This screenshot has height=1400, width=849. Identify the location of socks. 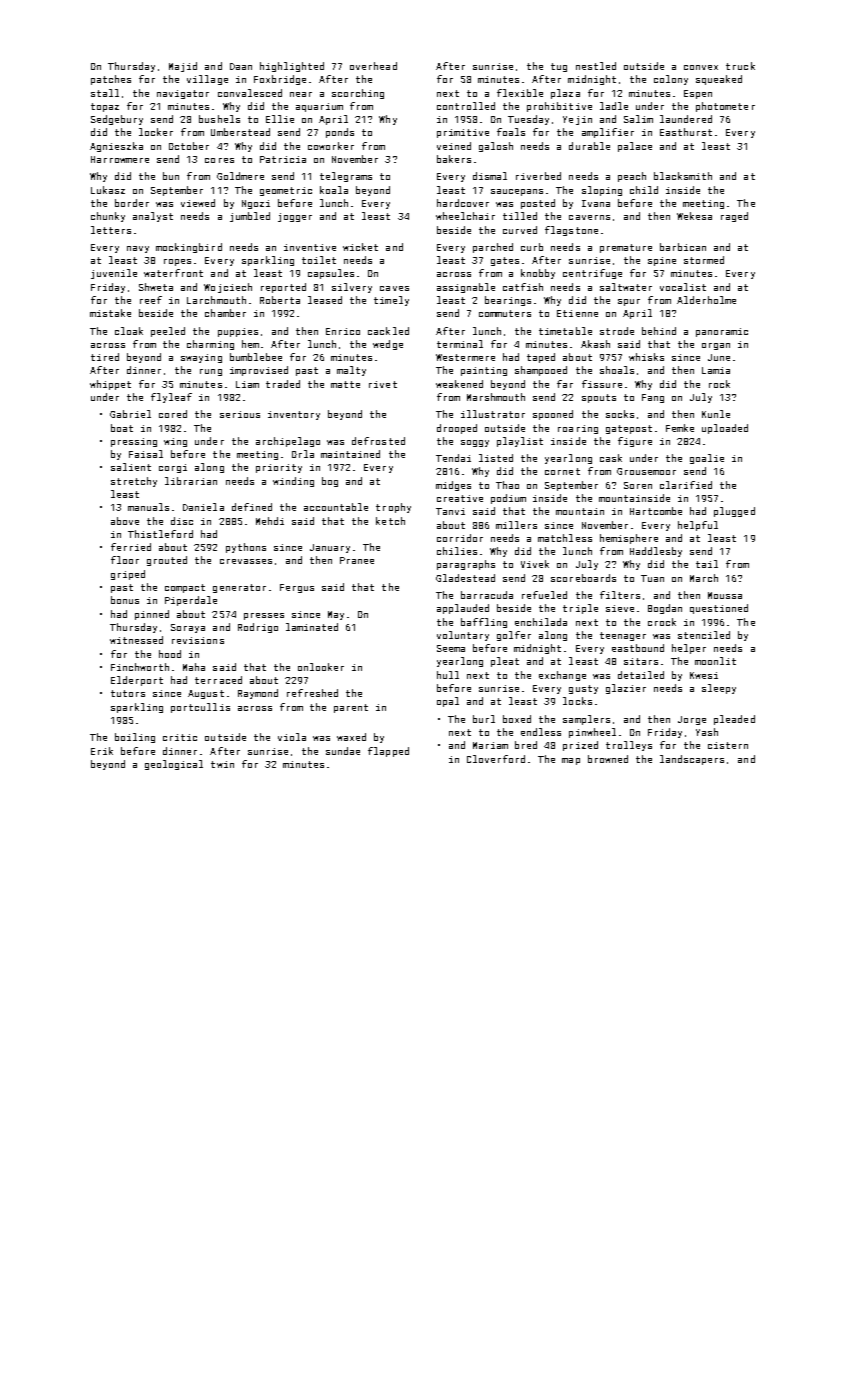
(620, 414).
